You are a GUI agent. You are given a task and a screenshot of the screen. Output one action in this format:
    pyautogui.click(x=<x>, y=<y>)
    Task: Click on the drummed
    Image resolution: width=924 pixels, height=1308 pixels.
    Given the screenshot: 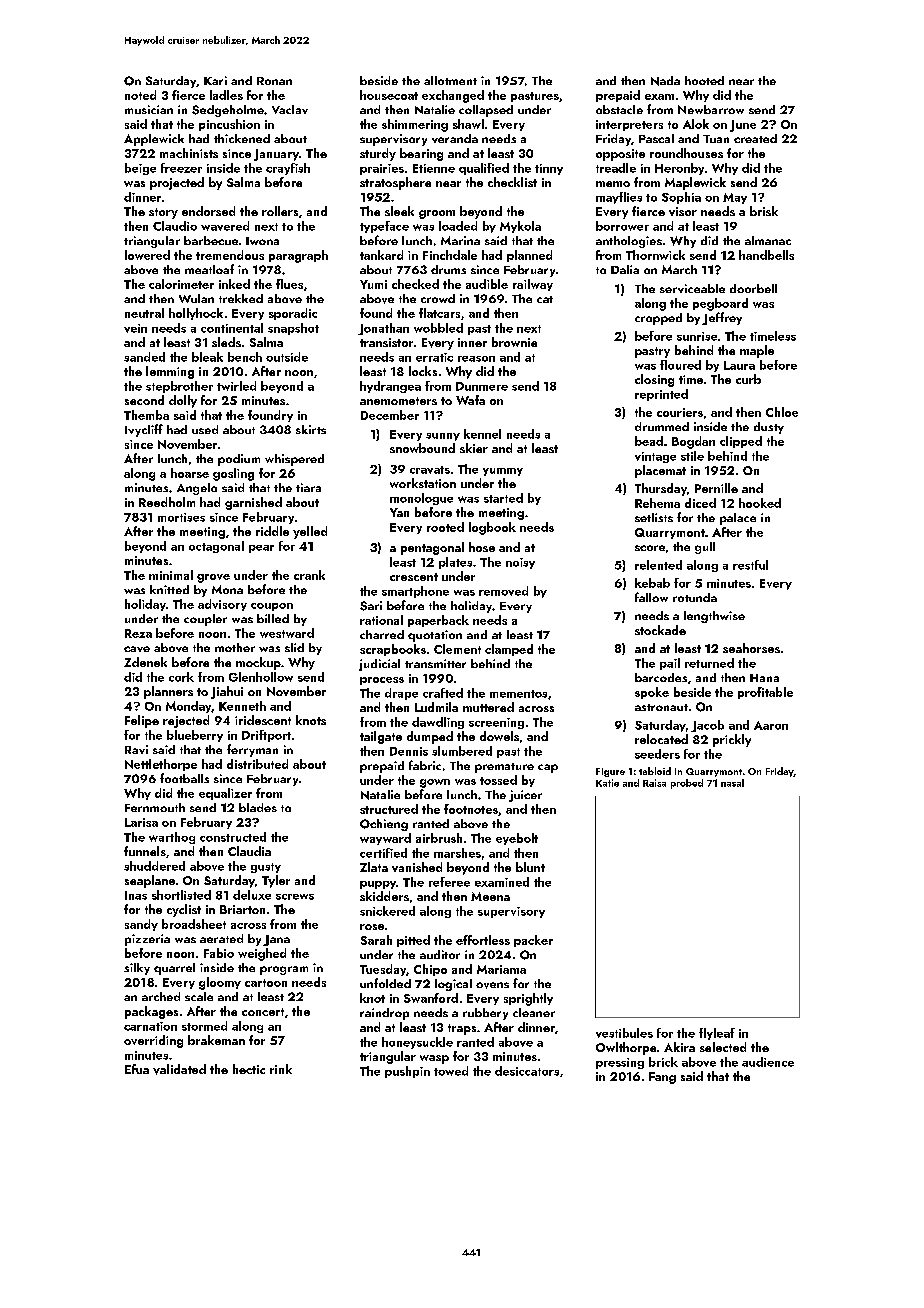 What is the action you would take?
    pyautogui.click(x=662, y=426)
